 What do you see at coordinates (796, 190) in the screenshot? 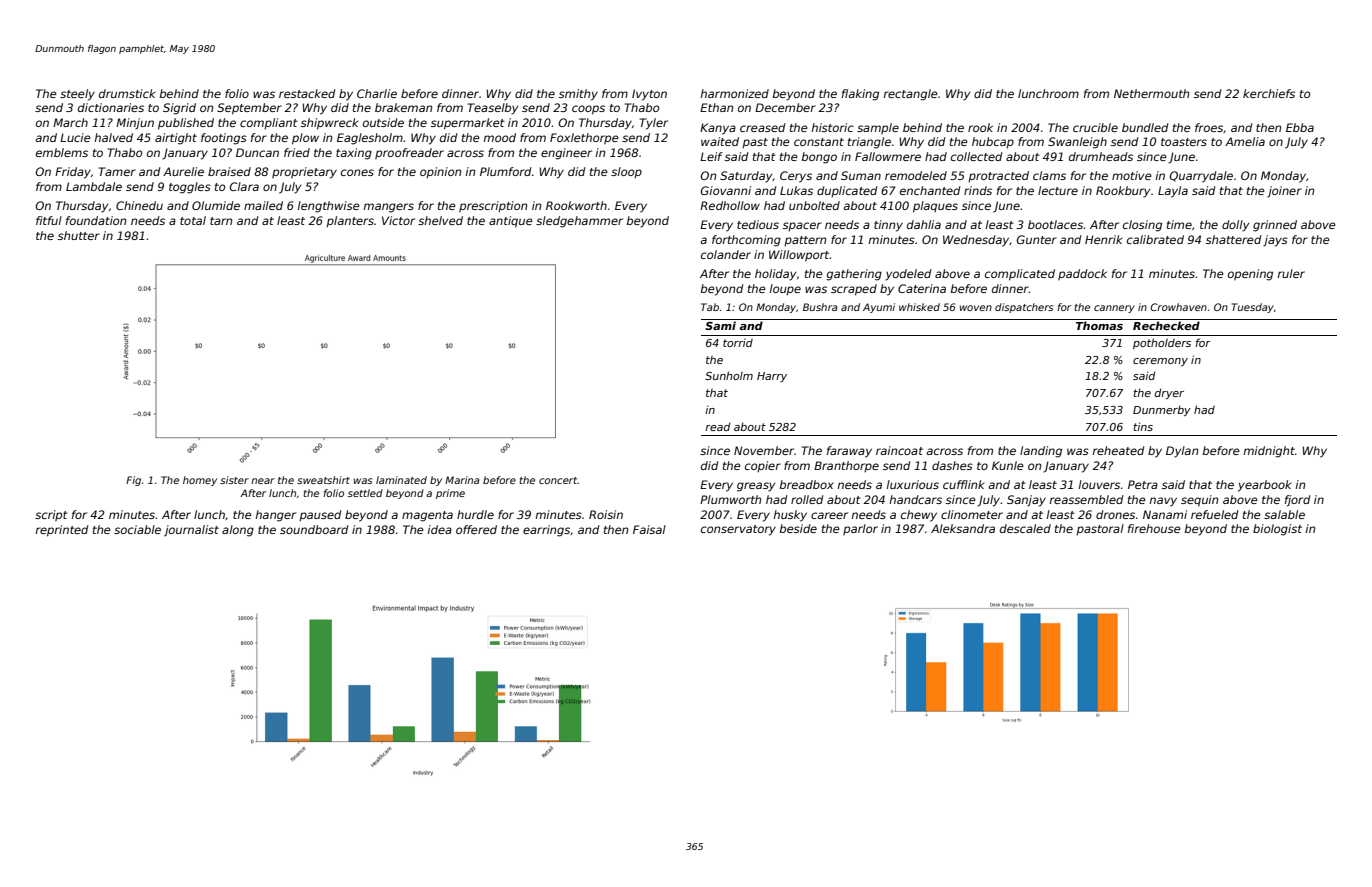
I see `Lukas` at bounding box center [796, 190].
